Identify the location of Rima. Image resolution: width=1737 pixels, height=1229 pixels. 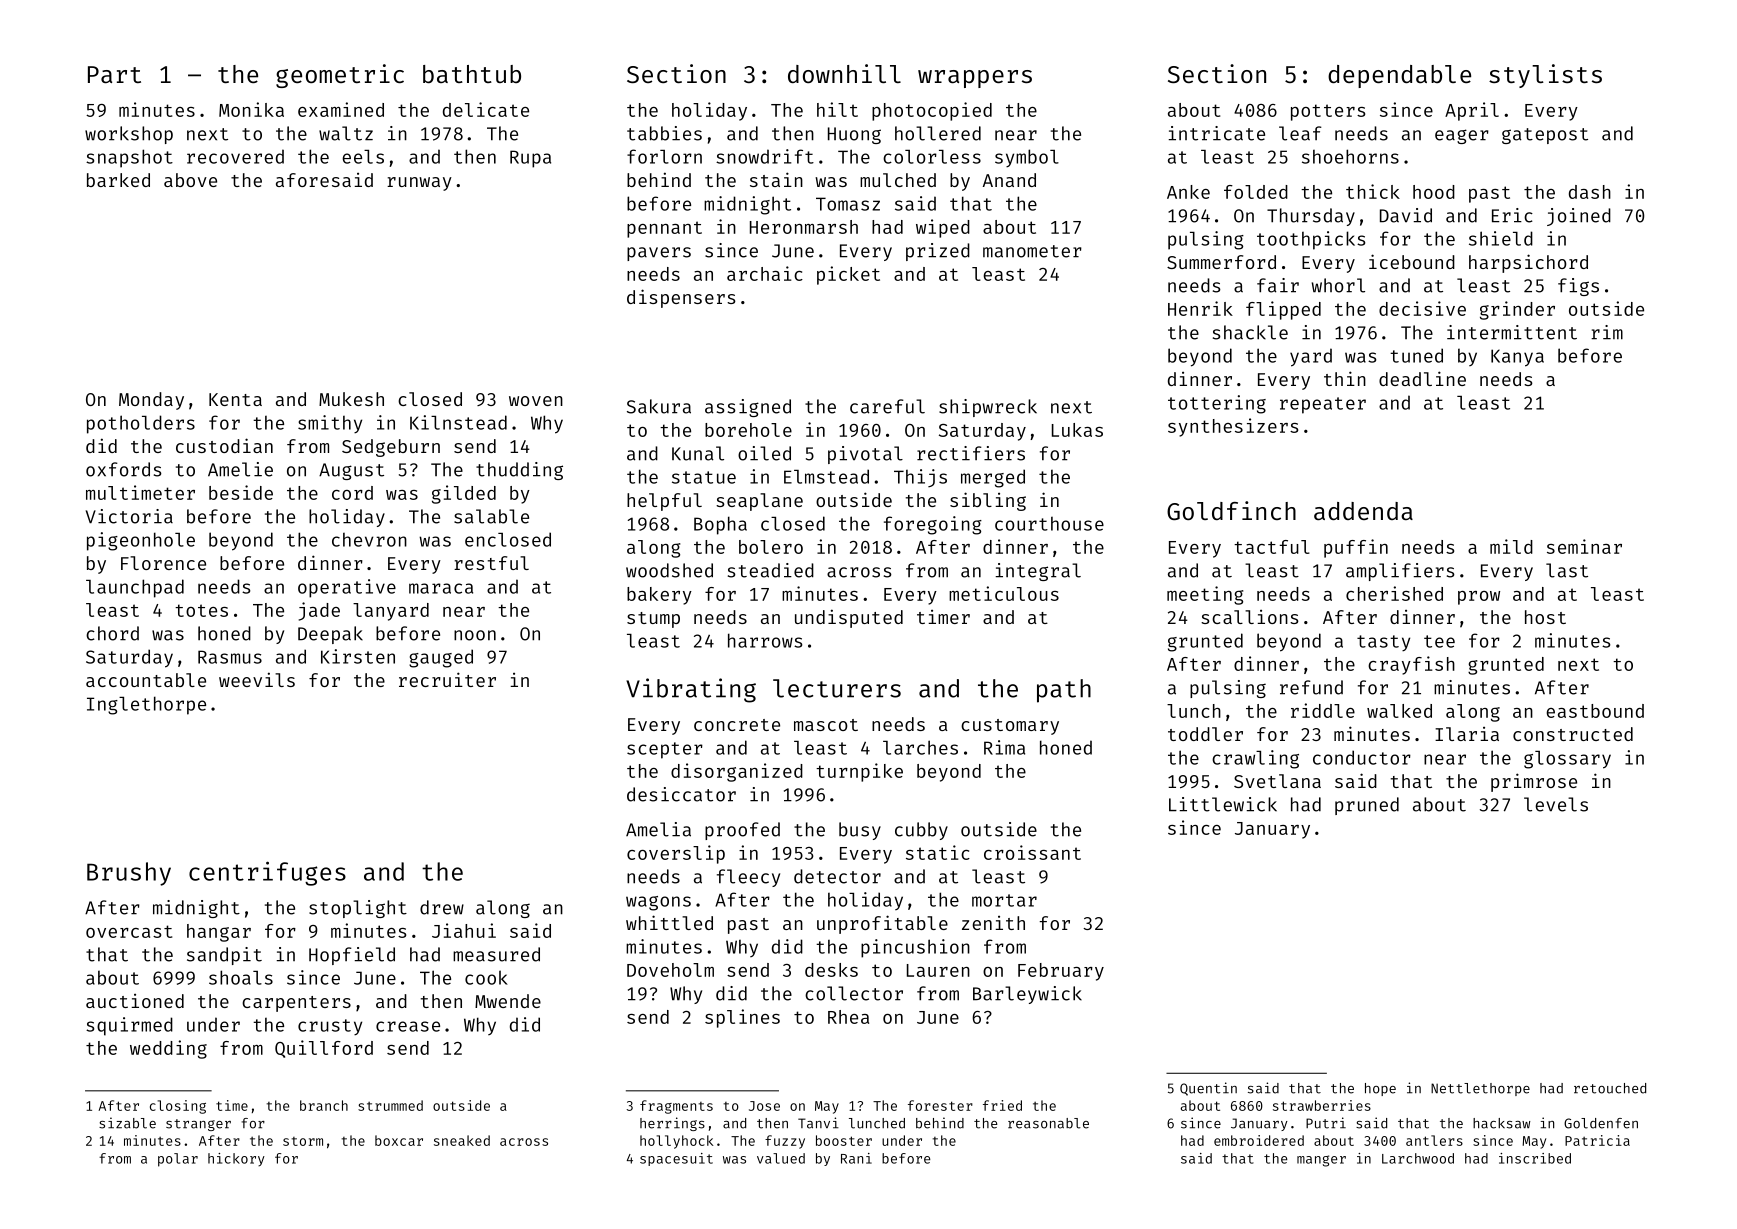
(1004, 747).
